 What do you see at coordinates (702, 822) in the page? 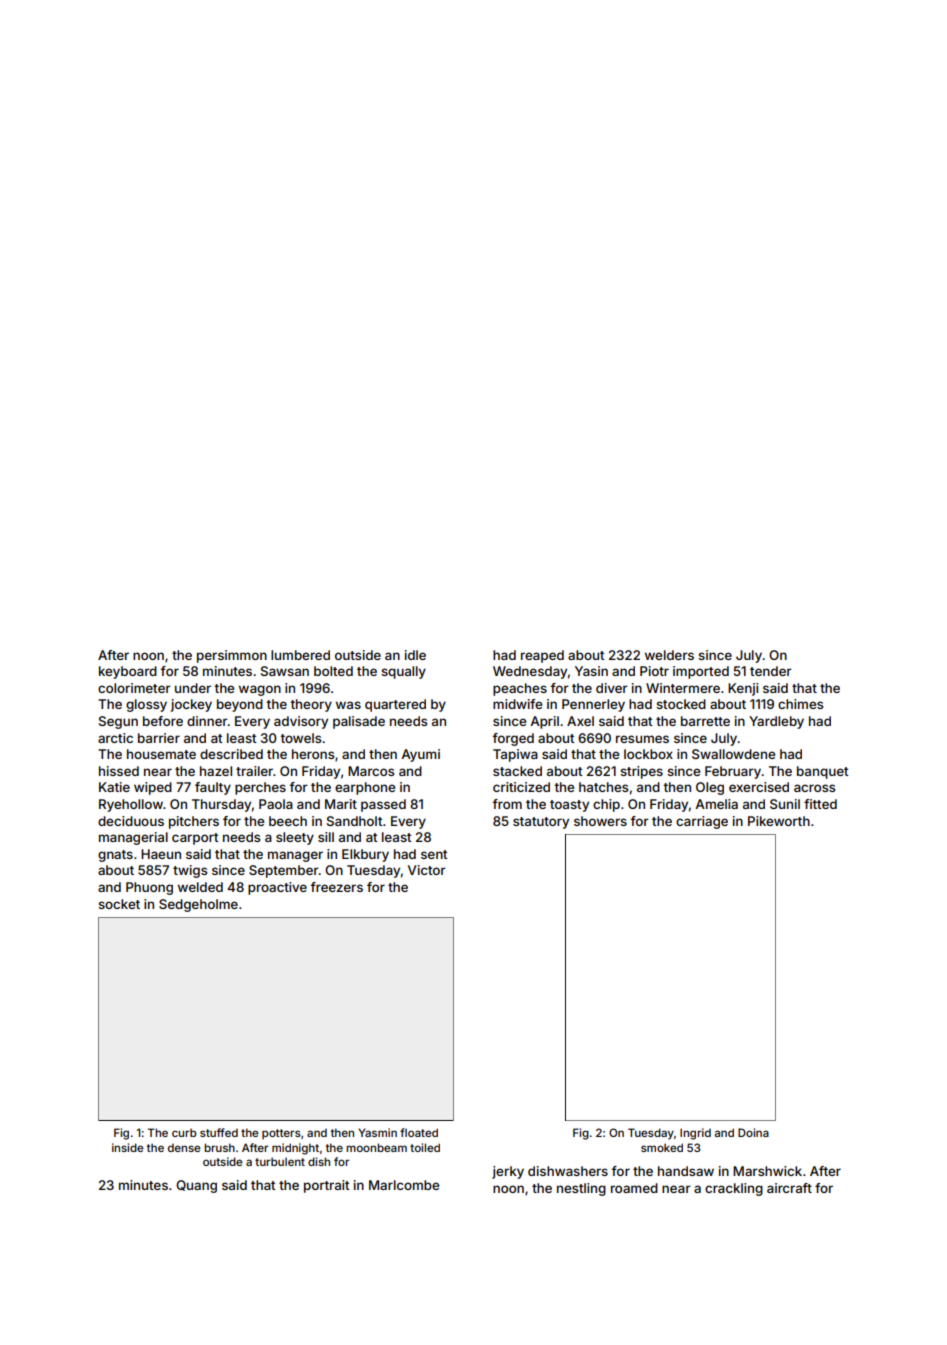
I see `carriage` at bounding box center [702, 822].
